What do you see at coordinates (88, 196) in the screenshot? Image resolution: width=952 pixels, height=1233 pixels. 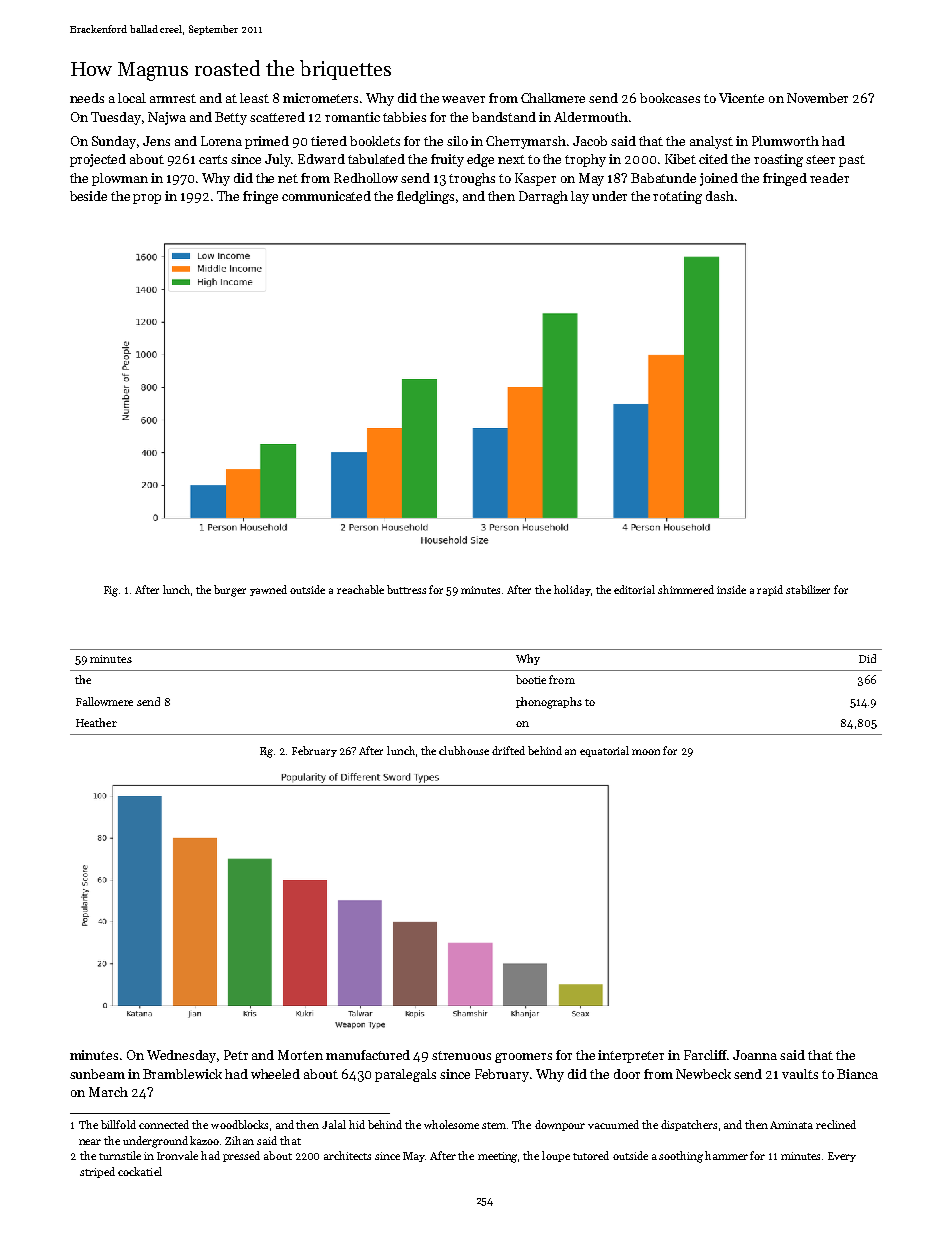 I see `beside` at bounding box center [88, 196].
